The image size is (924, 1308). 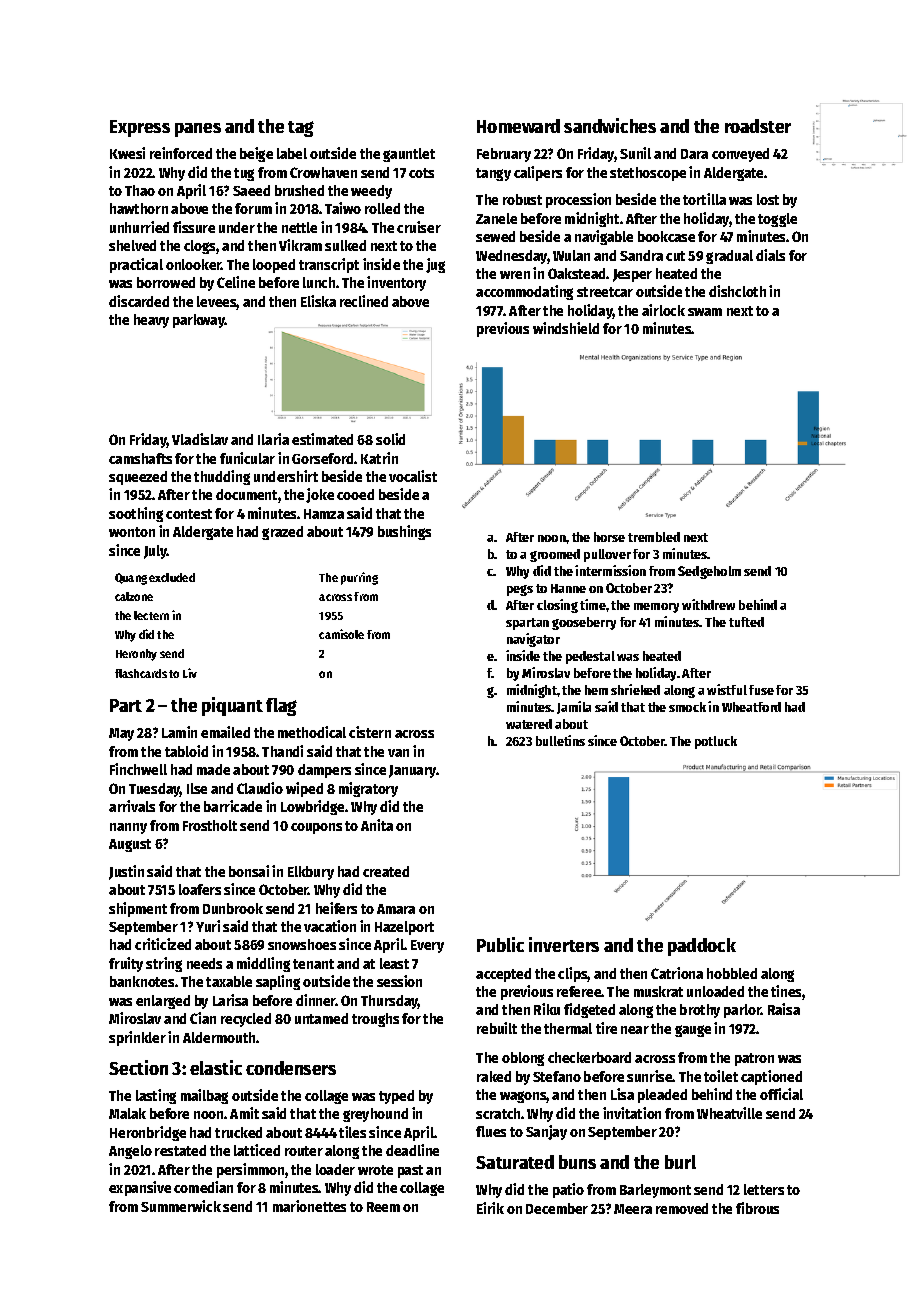 What do you see at coordinates (138, 478) in the screenshot?
I see `squeezed` at bounding box center [138, 478].
